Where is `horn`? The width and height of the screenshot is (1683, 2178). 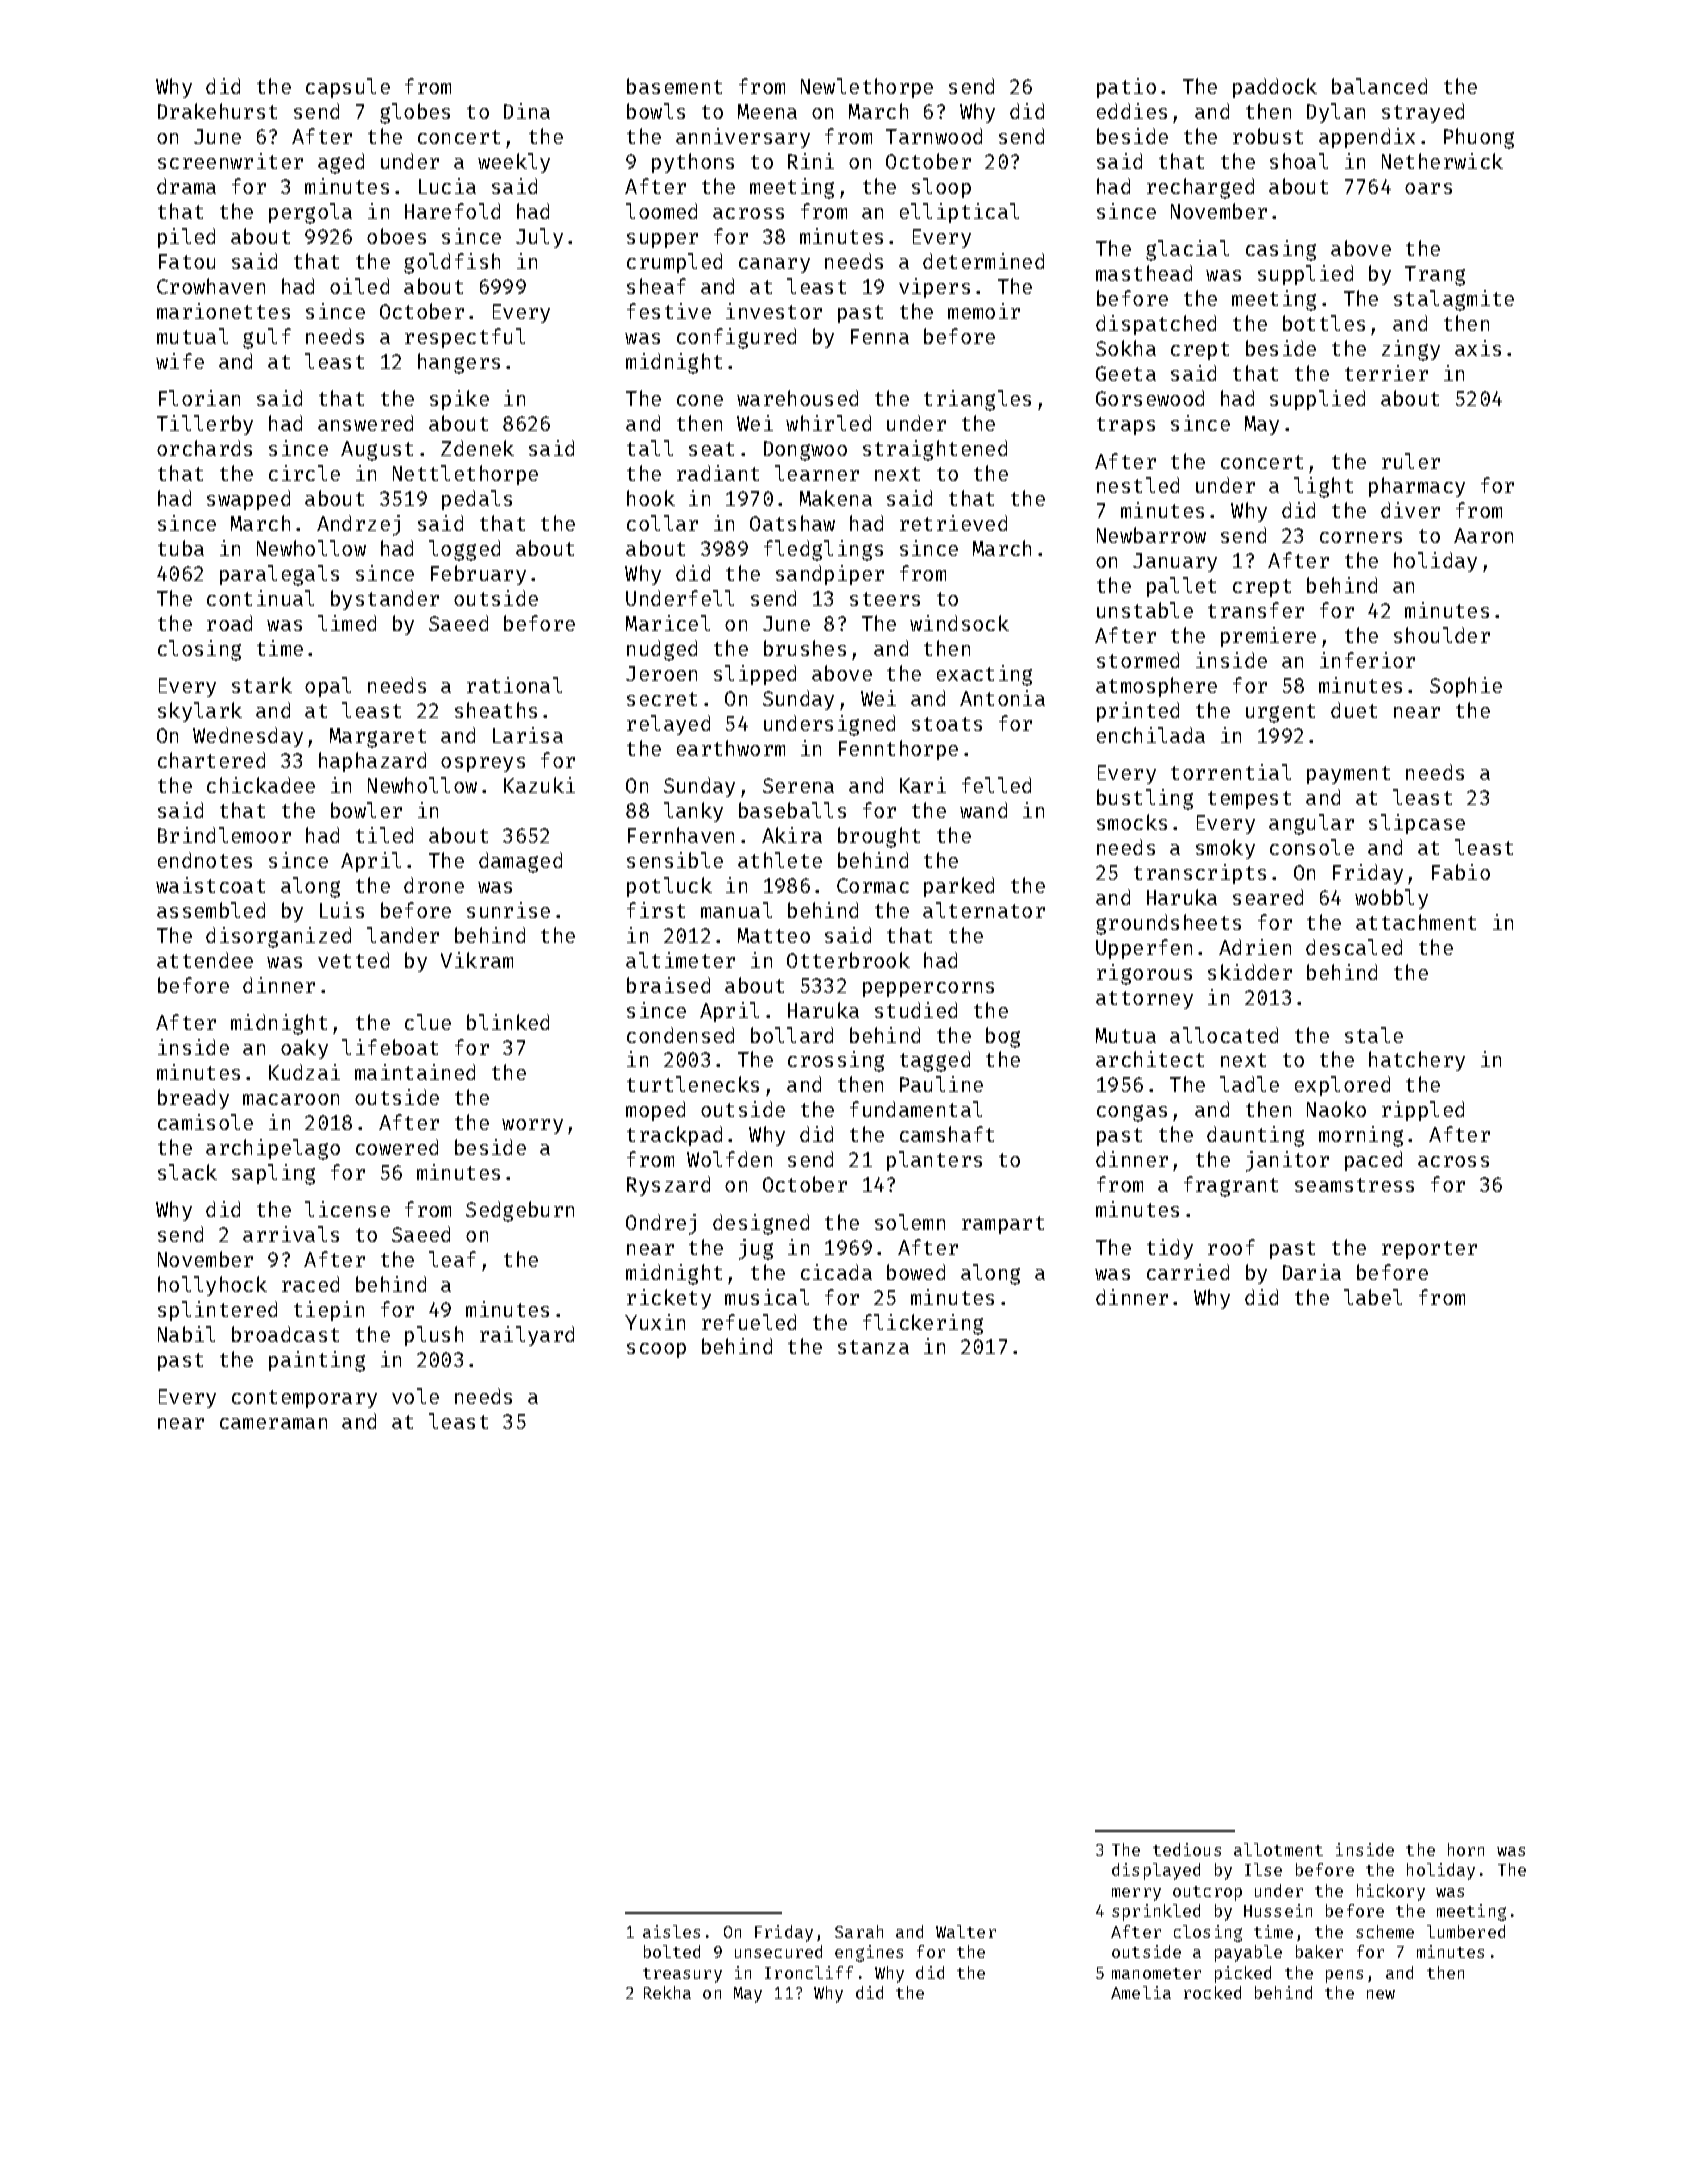
horn is located at coordinates (1466, 1849).
